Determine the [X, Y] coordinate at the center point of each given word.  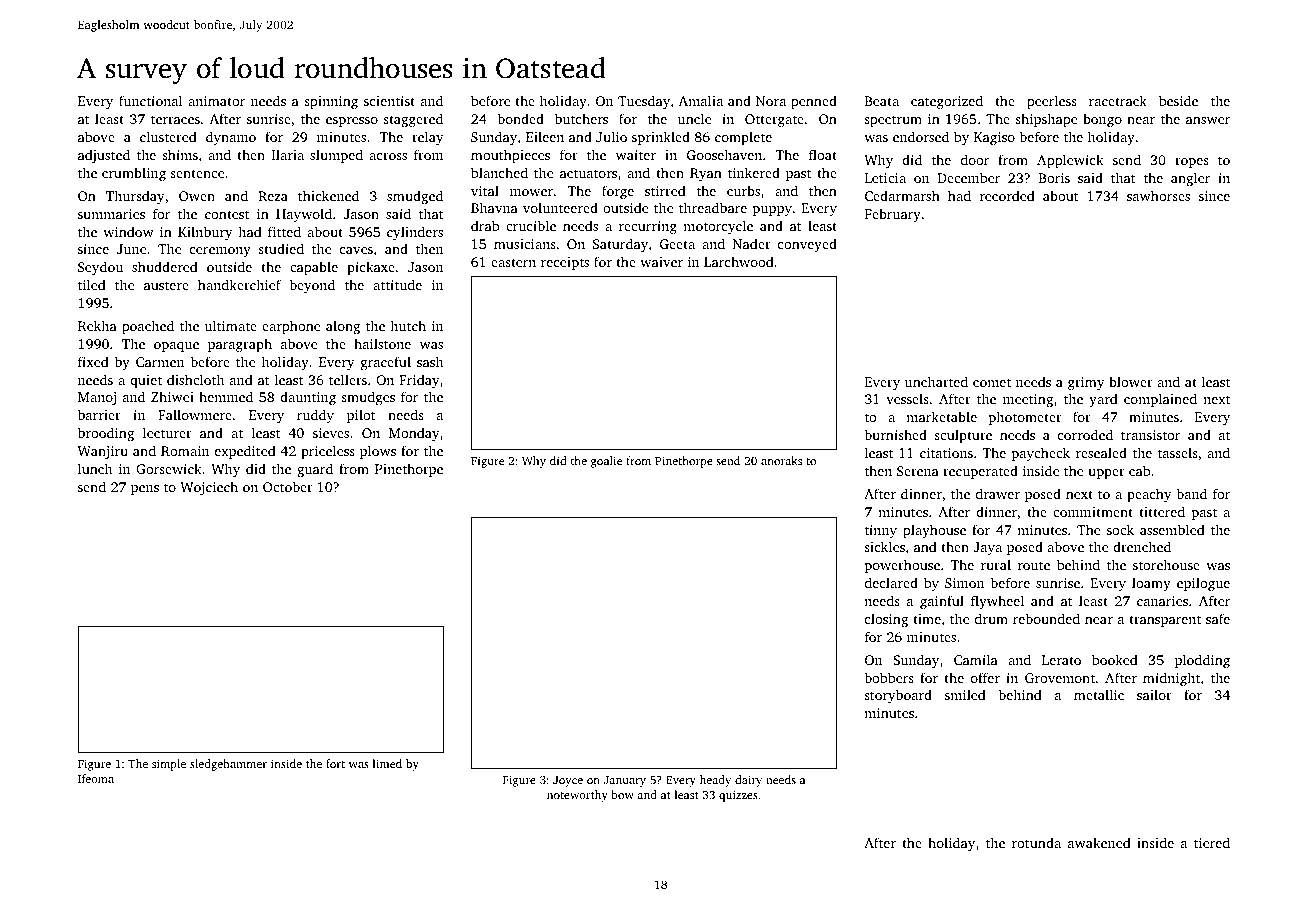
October [288, 486]
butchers [581, 118]
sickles [884, 546]
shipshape [1046, 120]
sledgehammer [228, 765]
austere [166, 285]
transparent [1165, 621]
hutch [408, 325]
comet [992, 382]
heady [715, 781]
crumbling [134, 174]
